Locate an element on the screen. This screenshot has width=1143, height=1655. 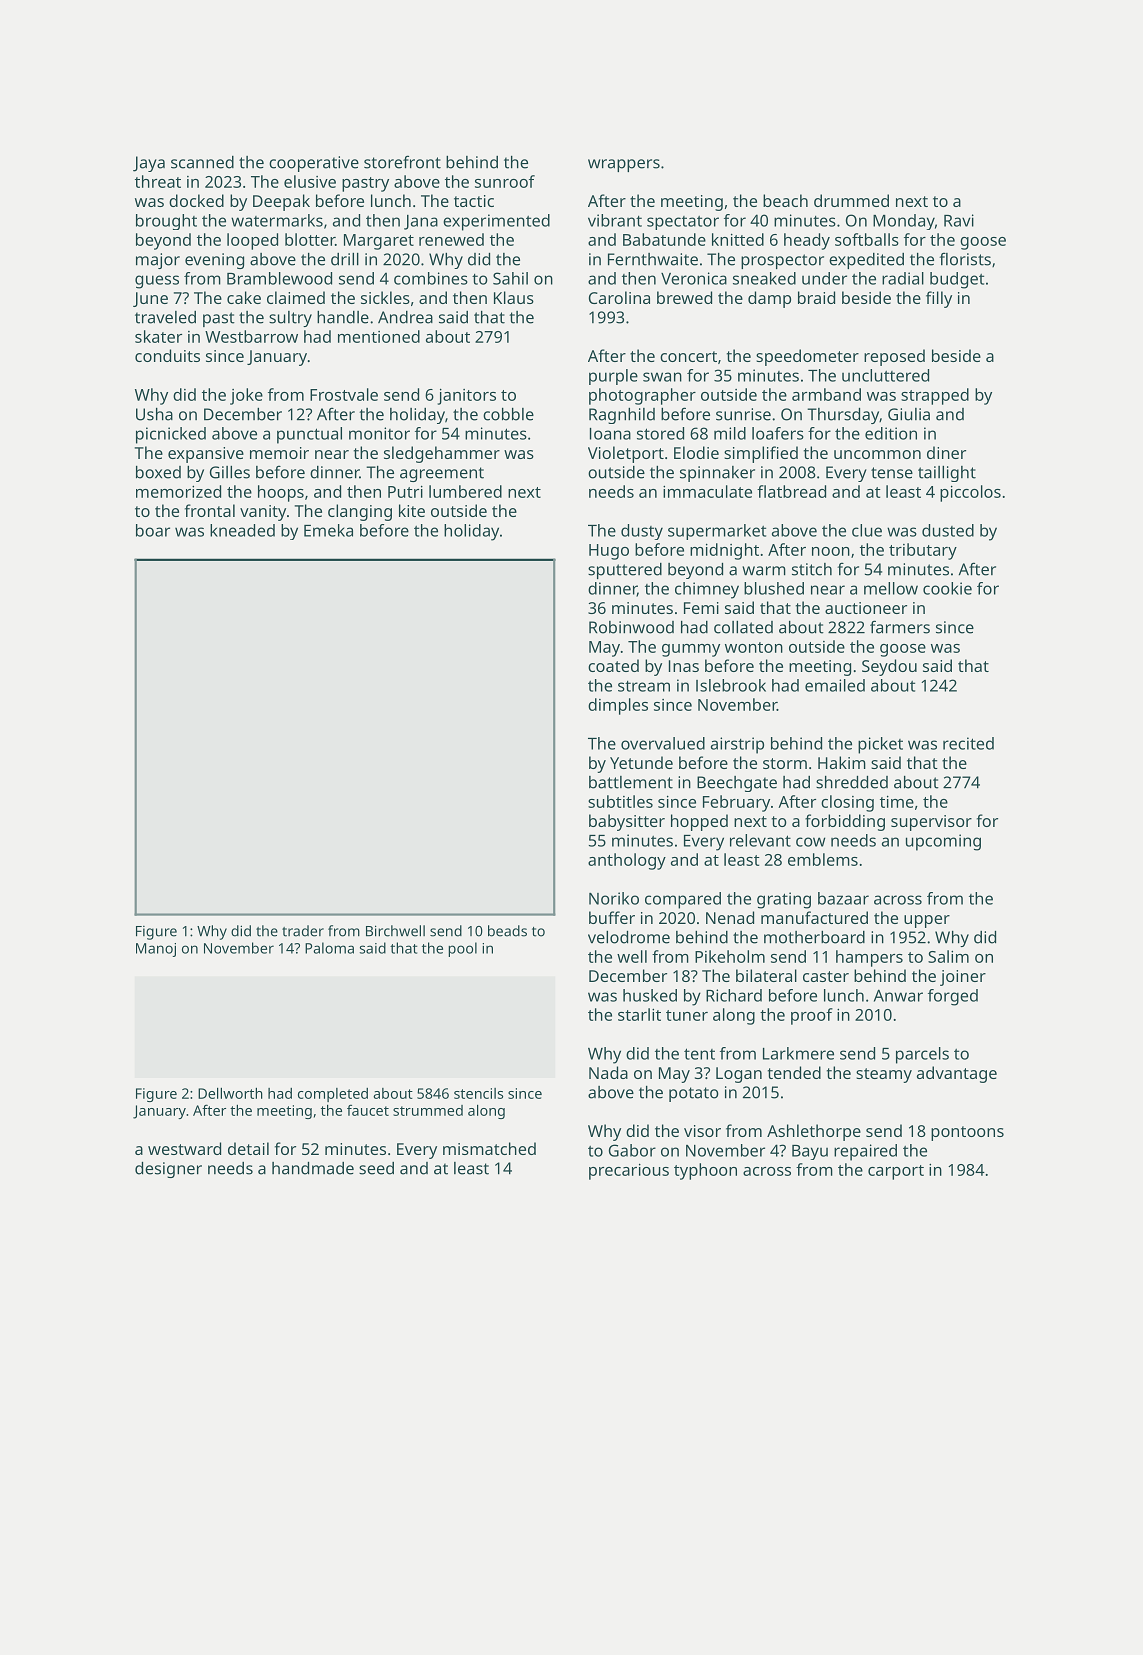
trader is located at coordinates (303, 931).
